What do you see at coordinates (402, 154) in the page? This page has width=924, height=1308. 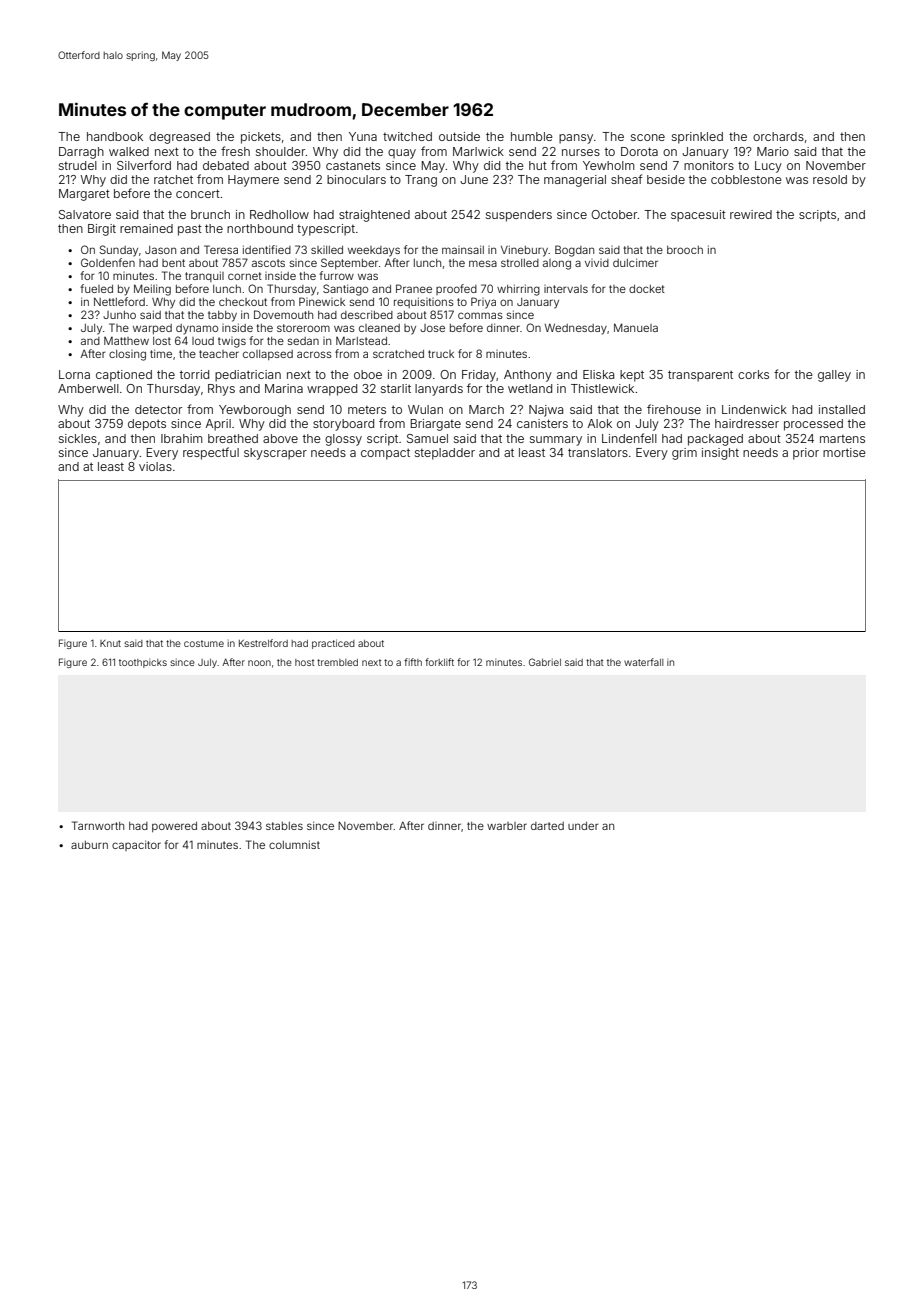 I see `quay` at bounding box center [402, 154].
